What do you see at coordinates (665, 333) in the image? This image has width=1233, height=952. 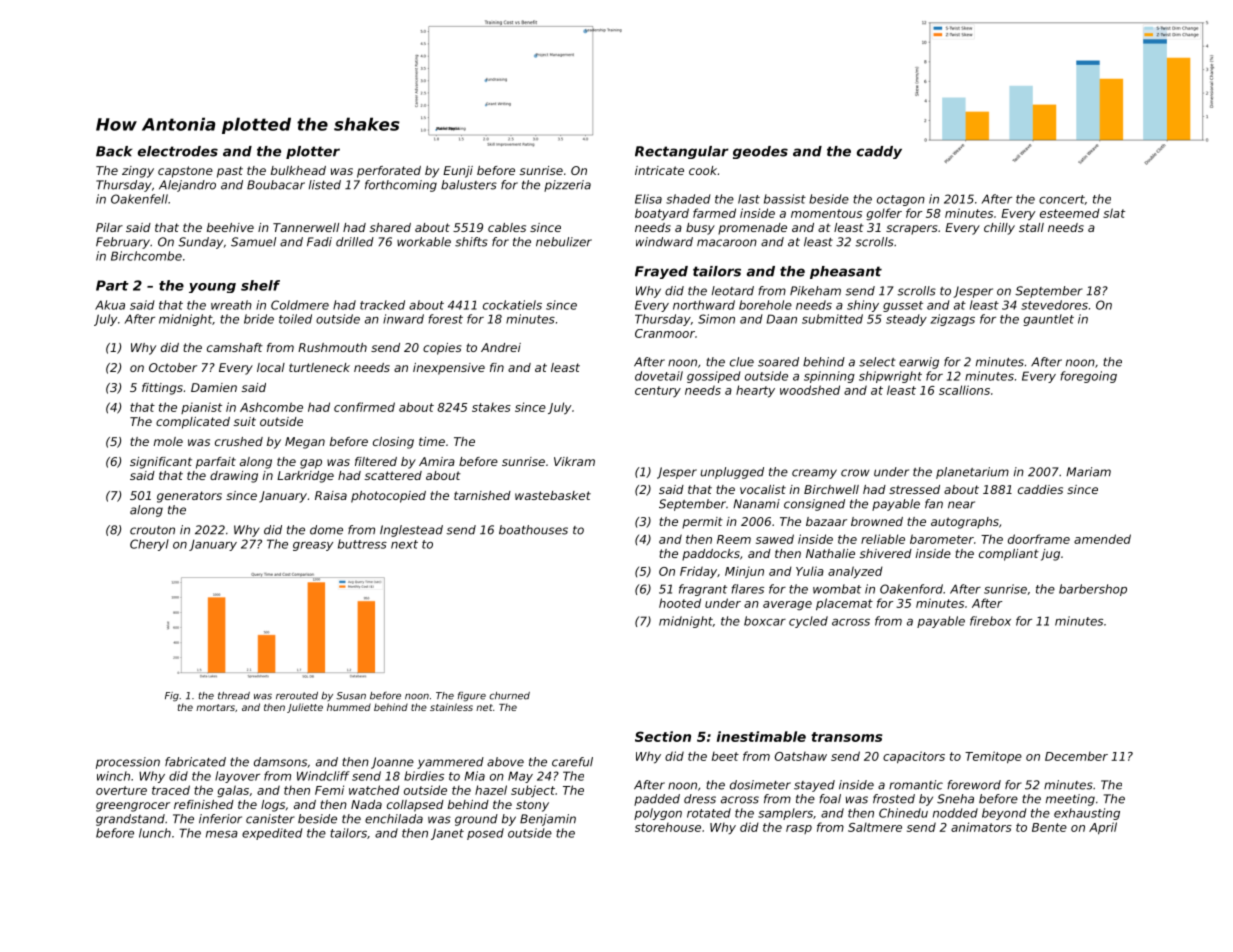 I see `Cranmoor` at bounding box center [665, 333].
